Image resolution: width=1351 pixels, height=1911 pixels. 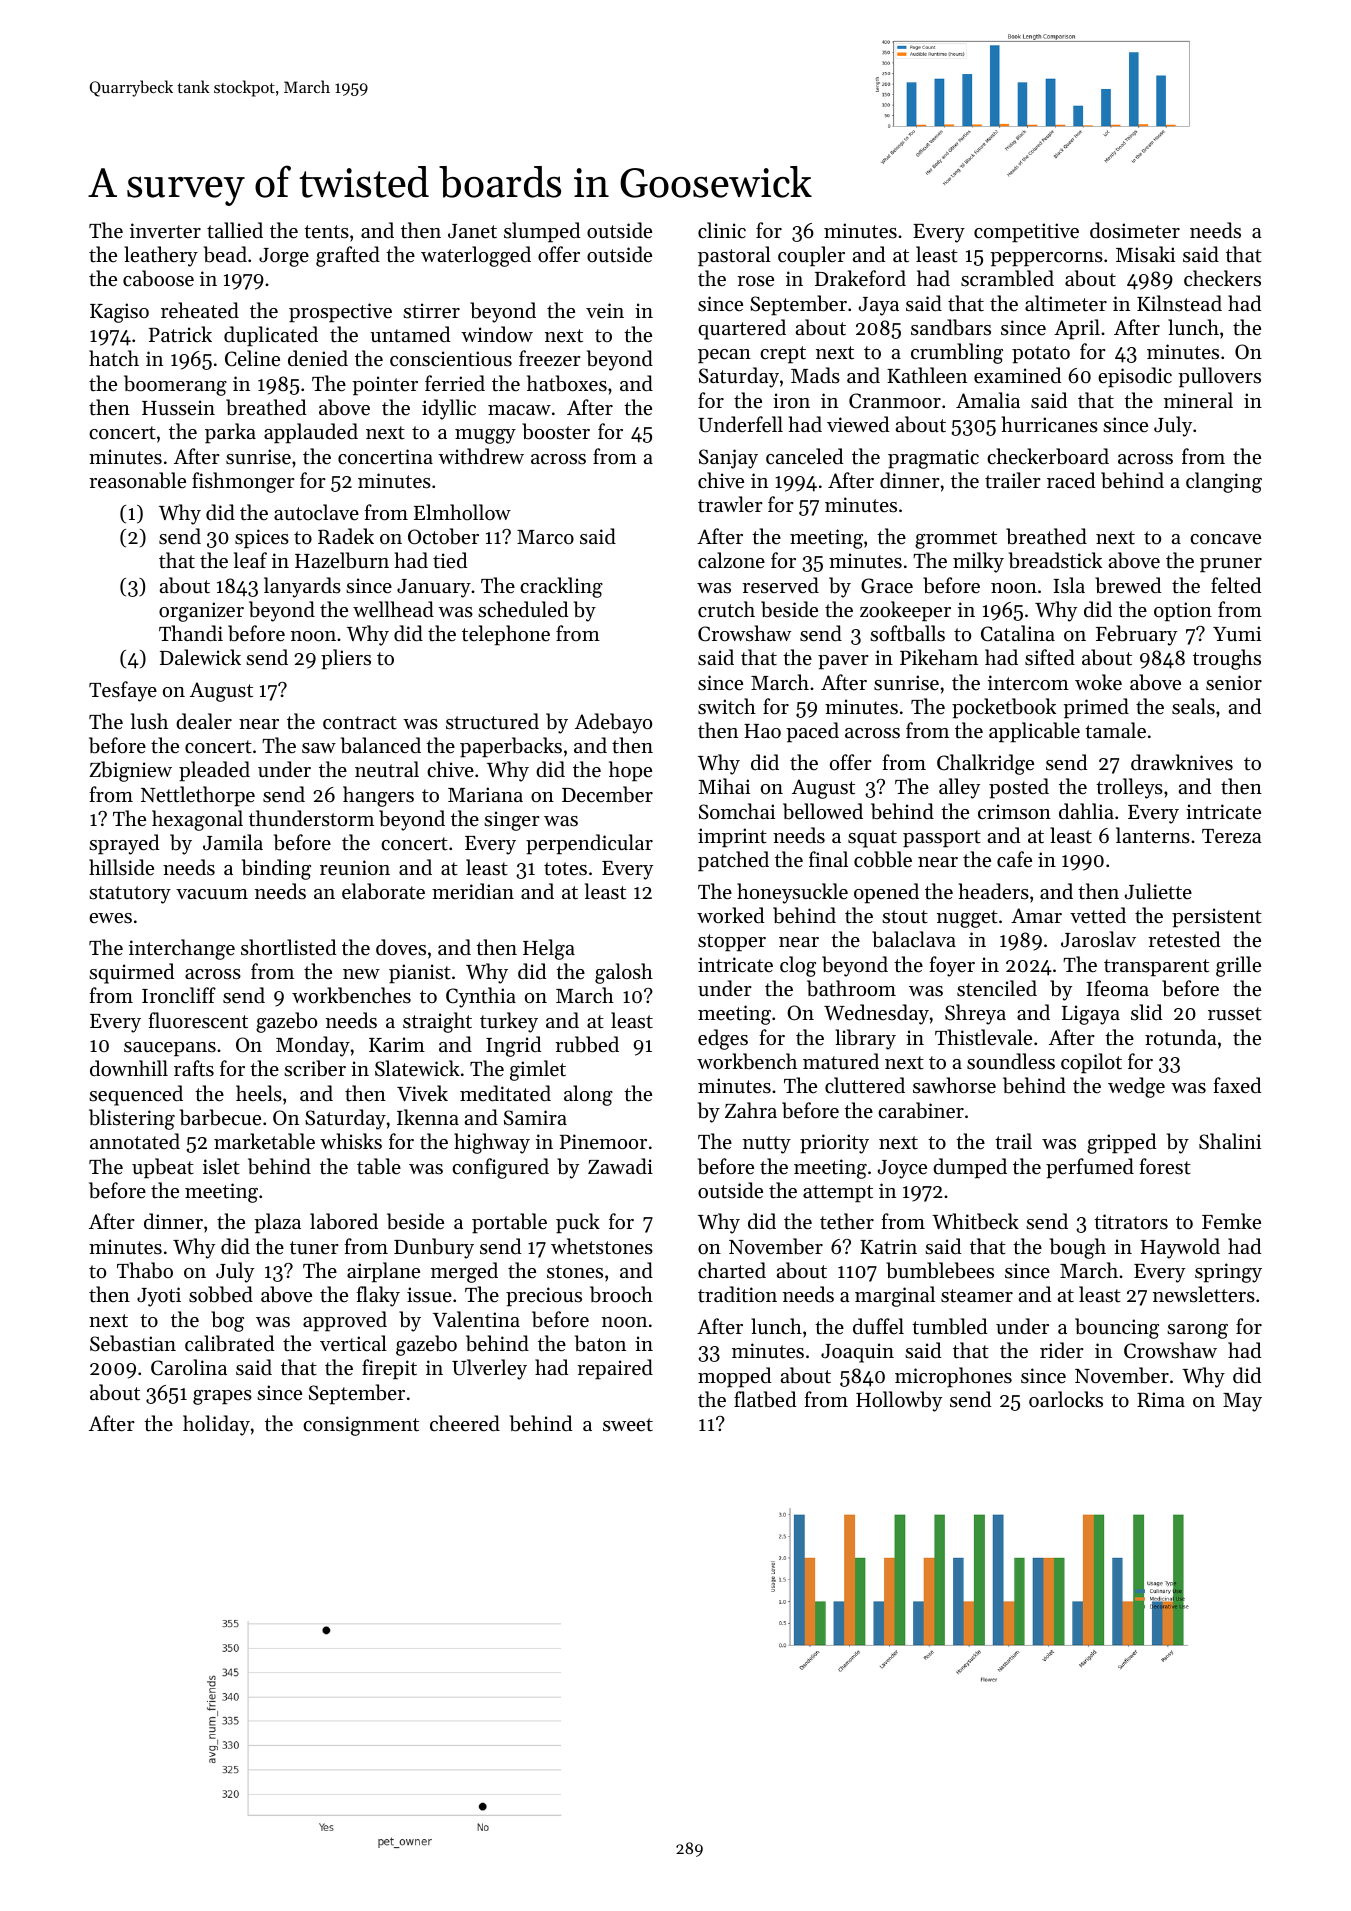 What do you see at coordinates (114, 358) in the screenshot?
I see `hatch` at bounding box center [114, 358].
